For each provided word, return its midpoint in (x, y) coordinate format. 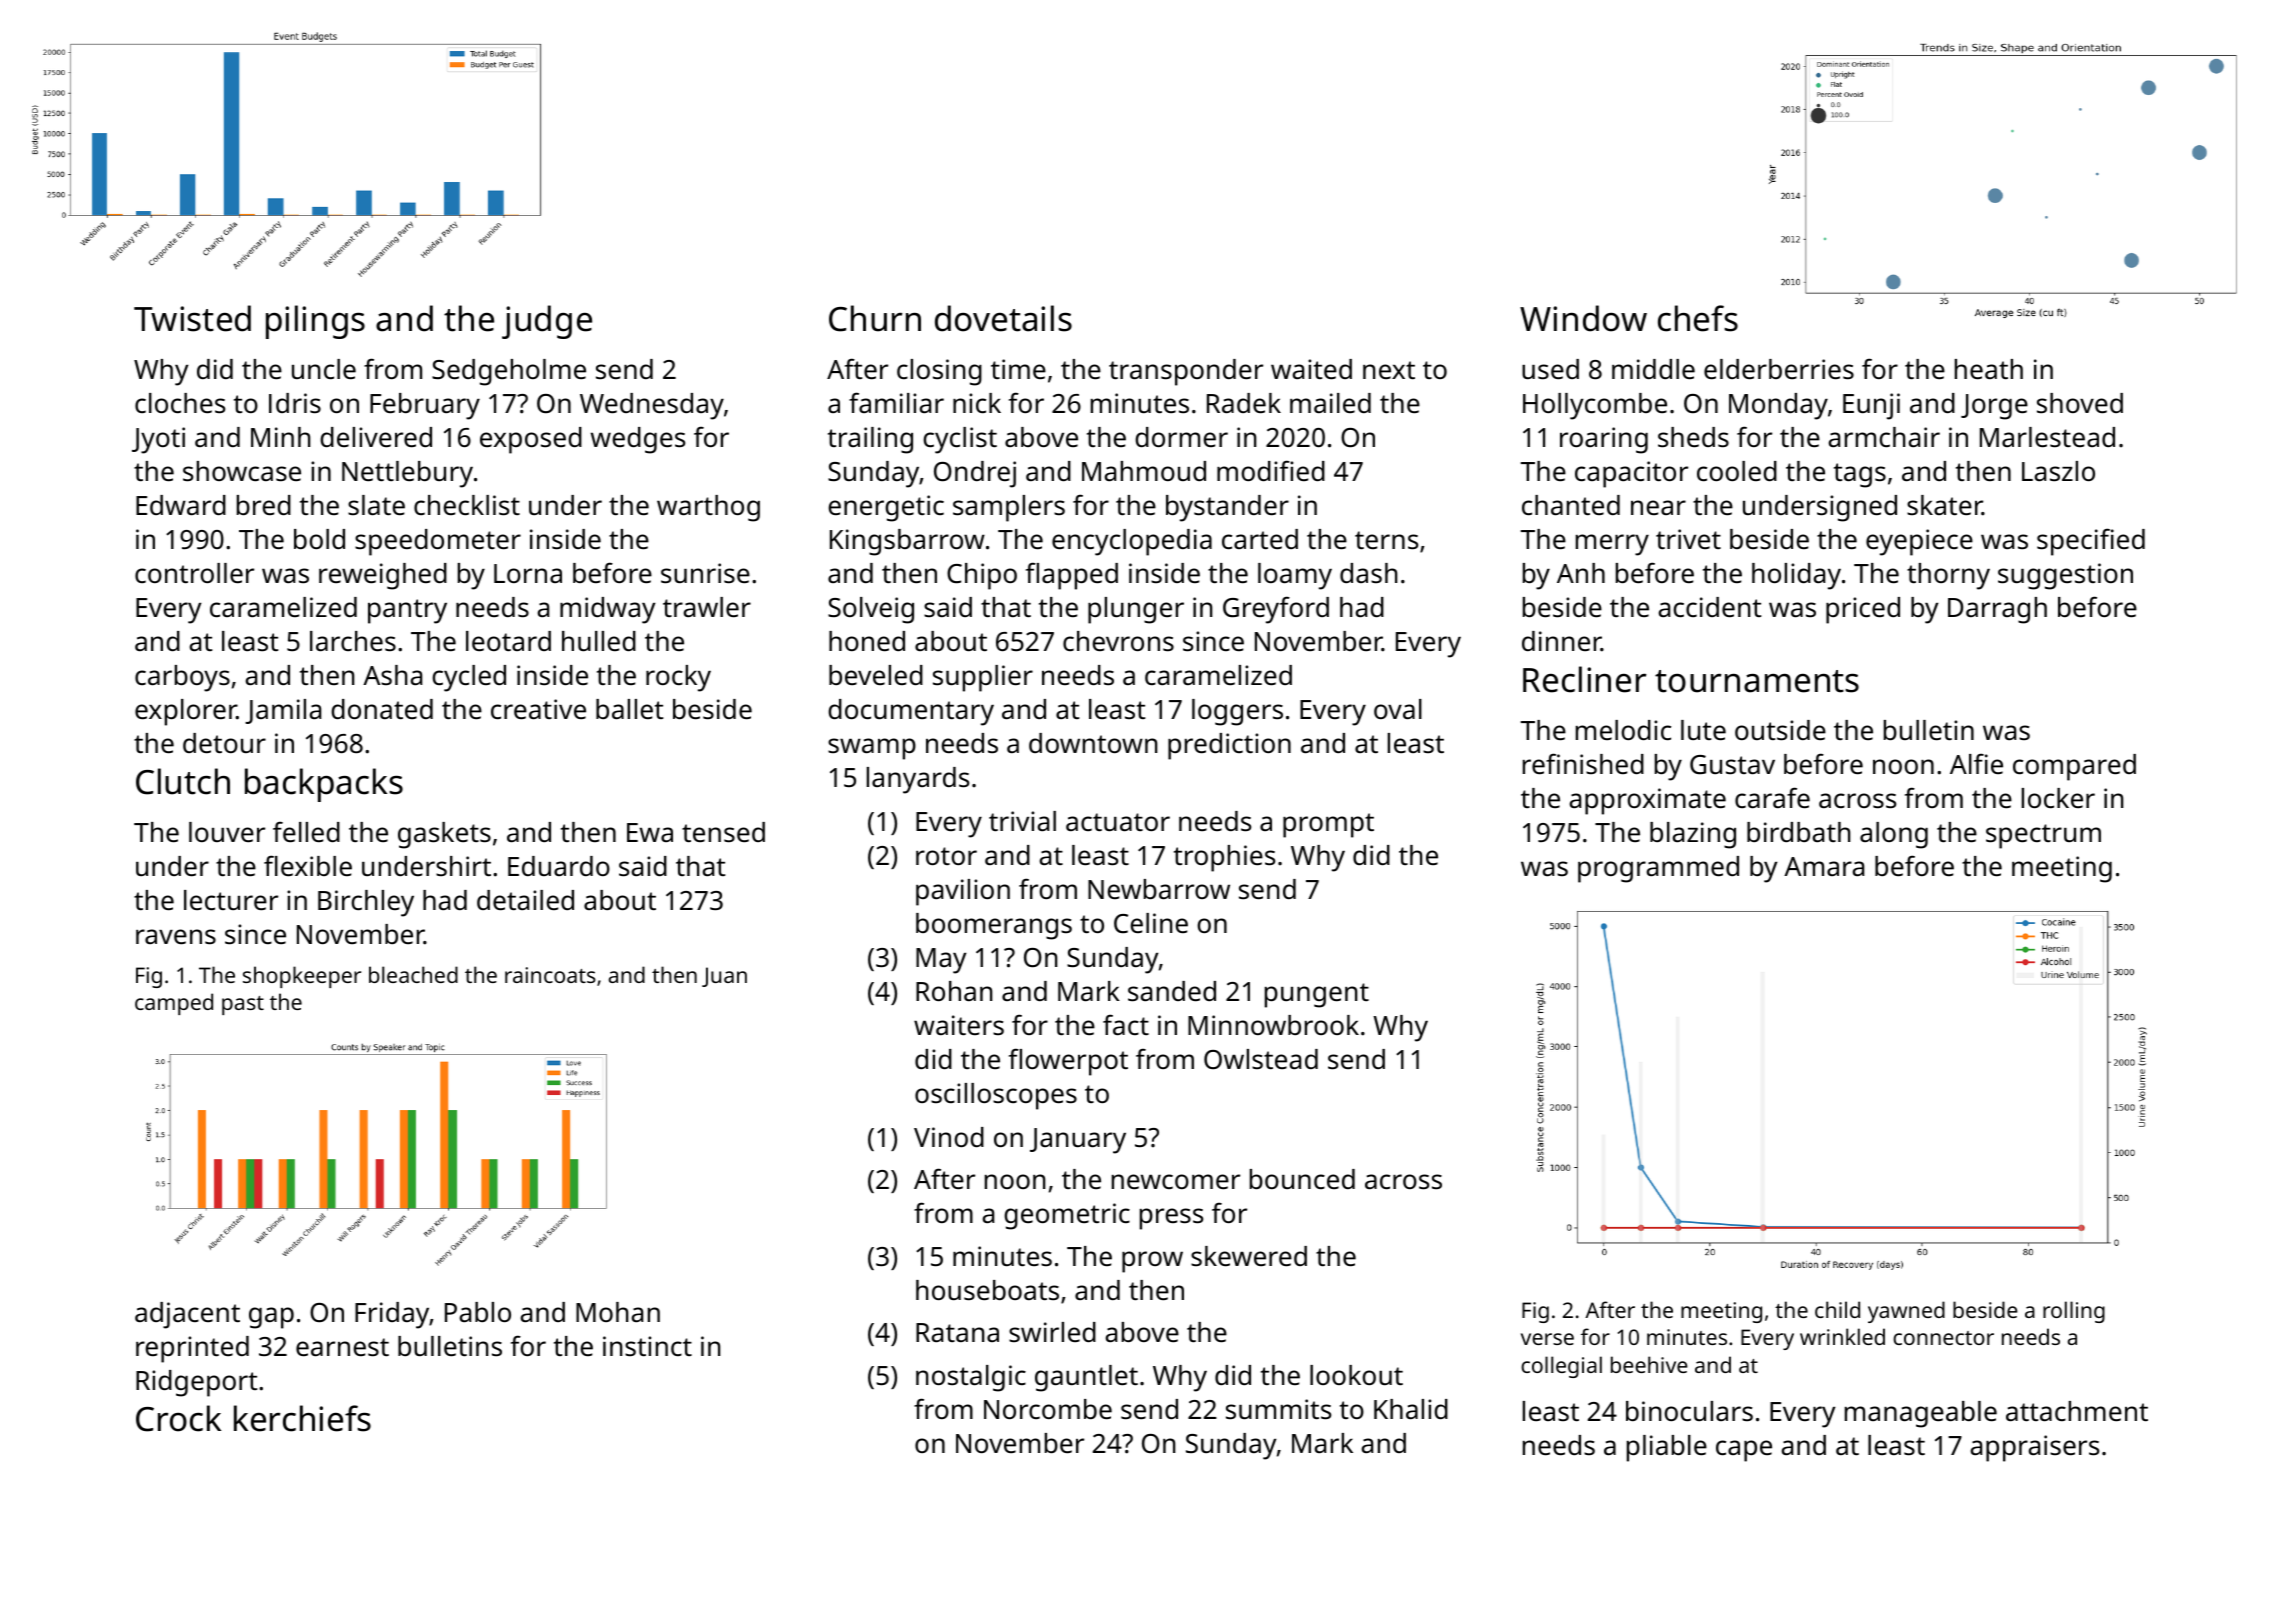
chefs (1698, 318)
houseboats (987, 1290)
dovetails (1003, 318)
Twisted (192, 318)
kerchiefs (302, 1418)
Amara (1824, 866)
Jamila (283, 711)
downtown (1093, 743)
